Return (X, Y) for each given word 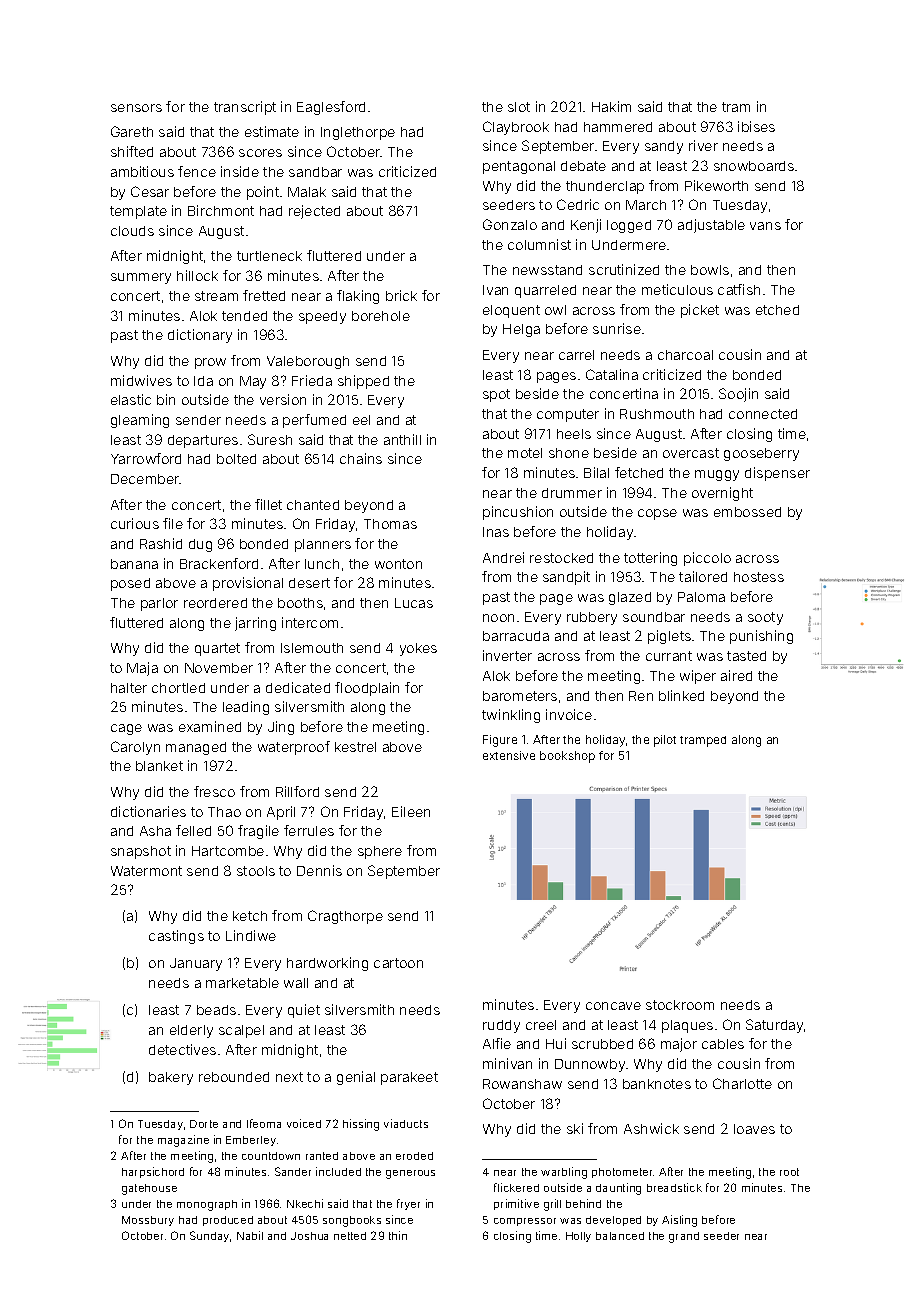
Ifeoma (264, 1123)
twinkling (511, 716)
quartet (217, 649)
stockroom (680, 1005)
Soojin (738, 395)
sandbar (315, 172)
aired (736, 675)
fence (197, 171)
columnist (539, 244)
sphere (380, 852)
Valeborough (308, 362)
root (789, 1172)
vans (765, 226)
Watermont (146, 871)
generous (410, 1174)
